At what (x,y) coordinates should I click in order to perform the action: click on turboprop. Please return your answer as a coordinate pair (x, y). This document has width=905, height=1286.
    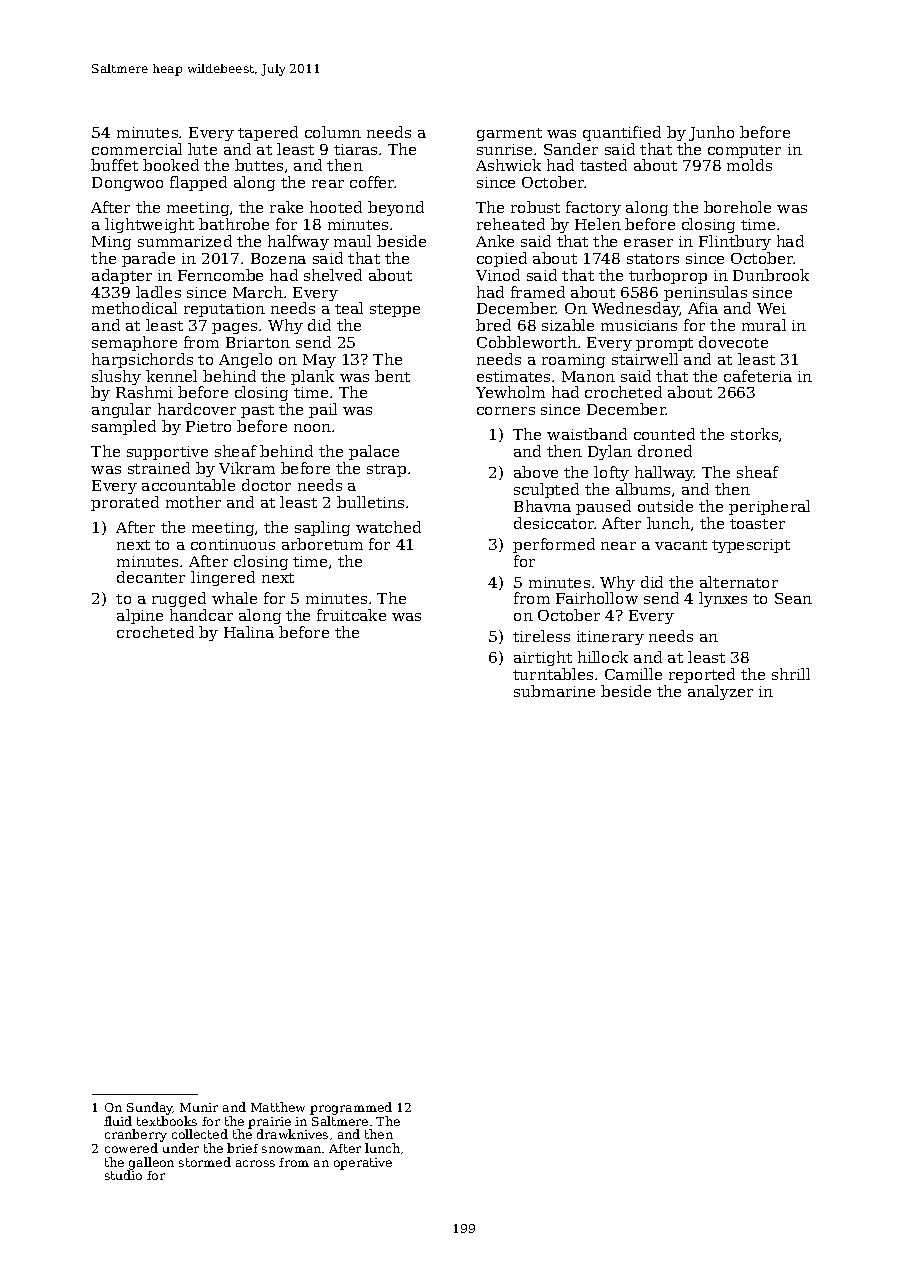
    Looking at the image, I should click on (668, 276).
